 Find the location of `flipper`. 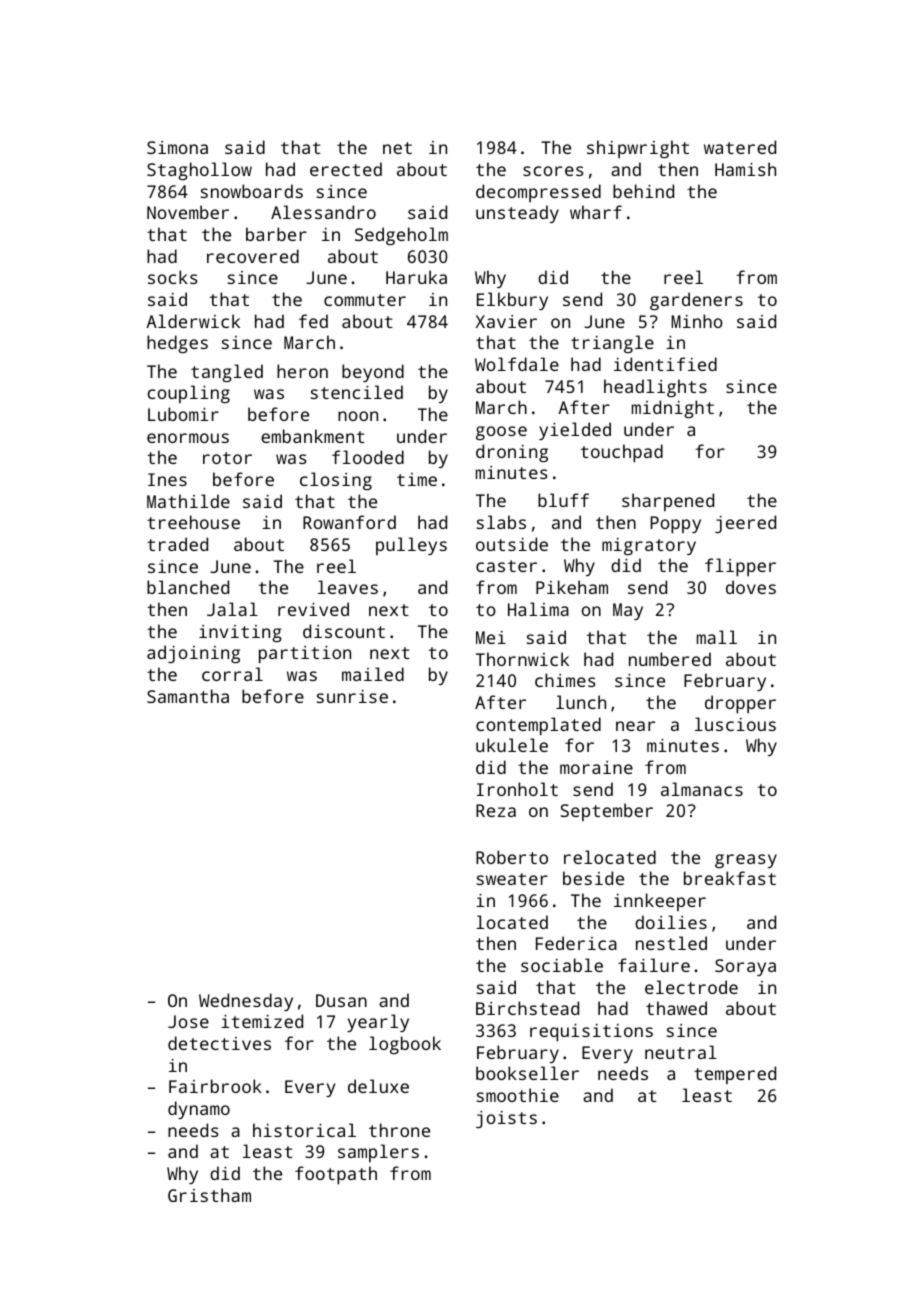

flipper is located at coordinates (740, 567).
